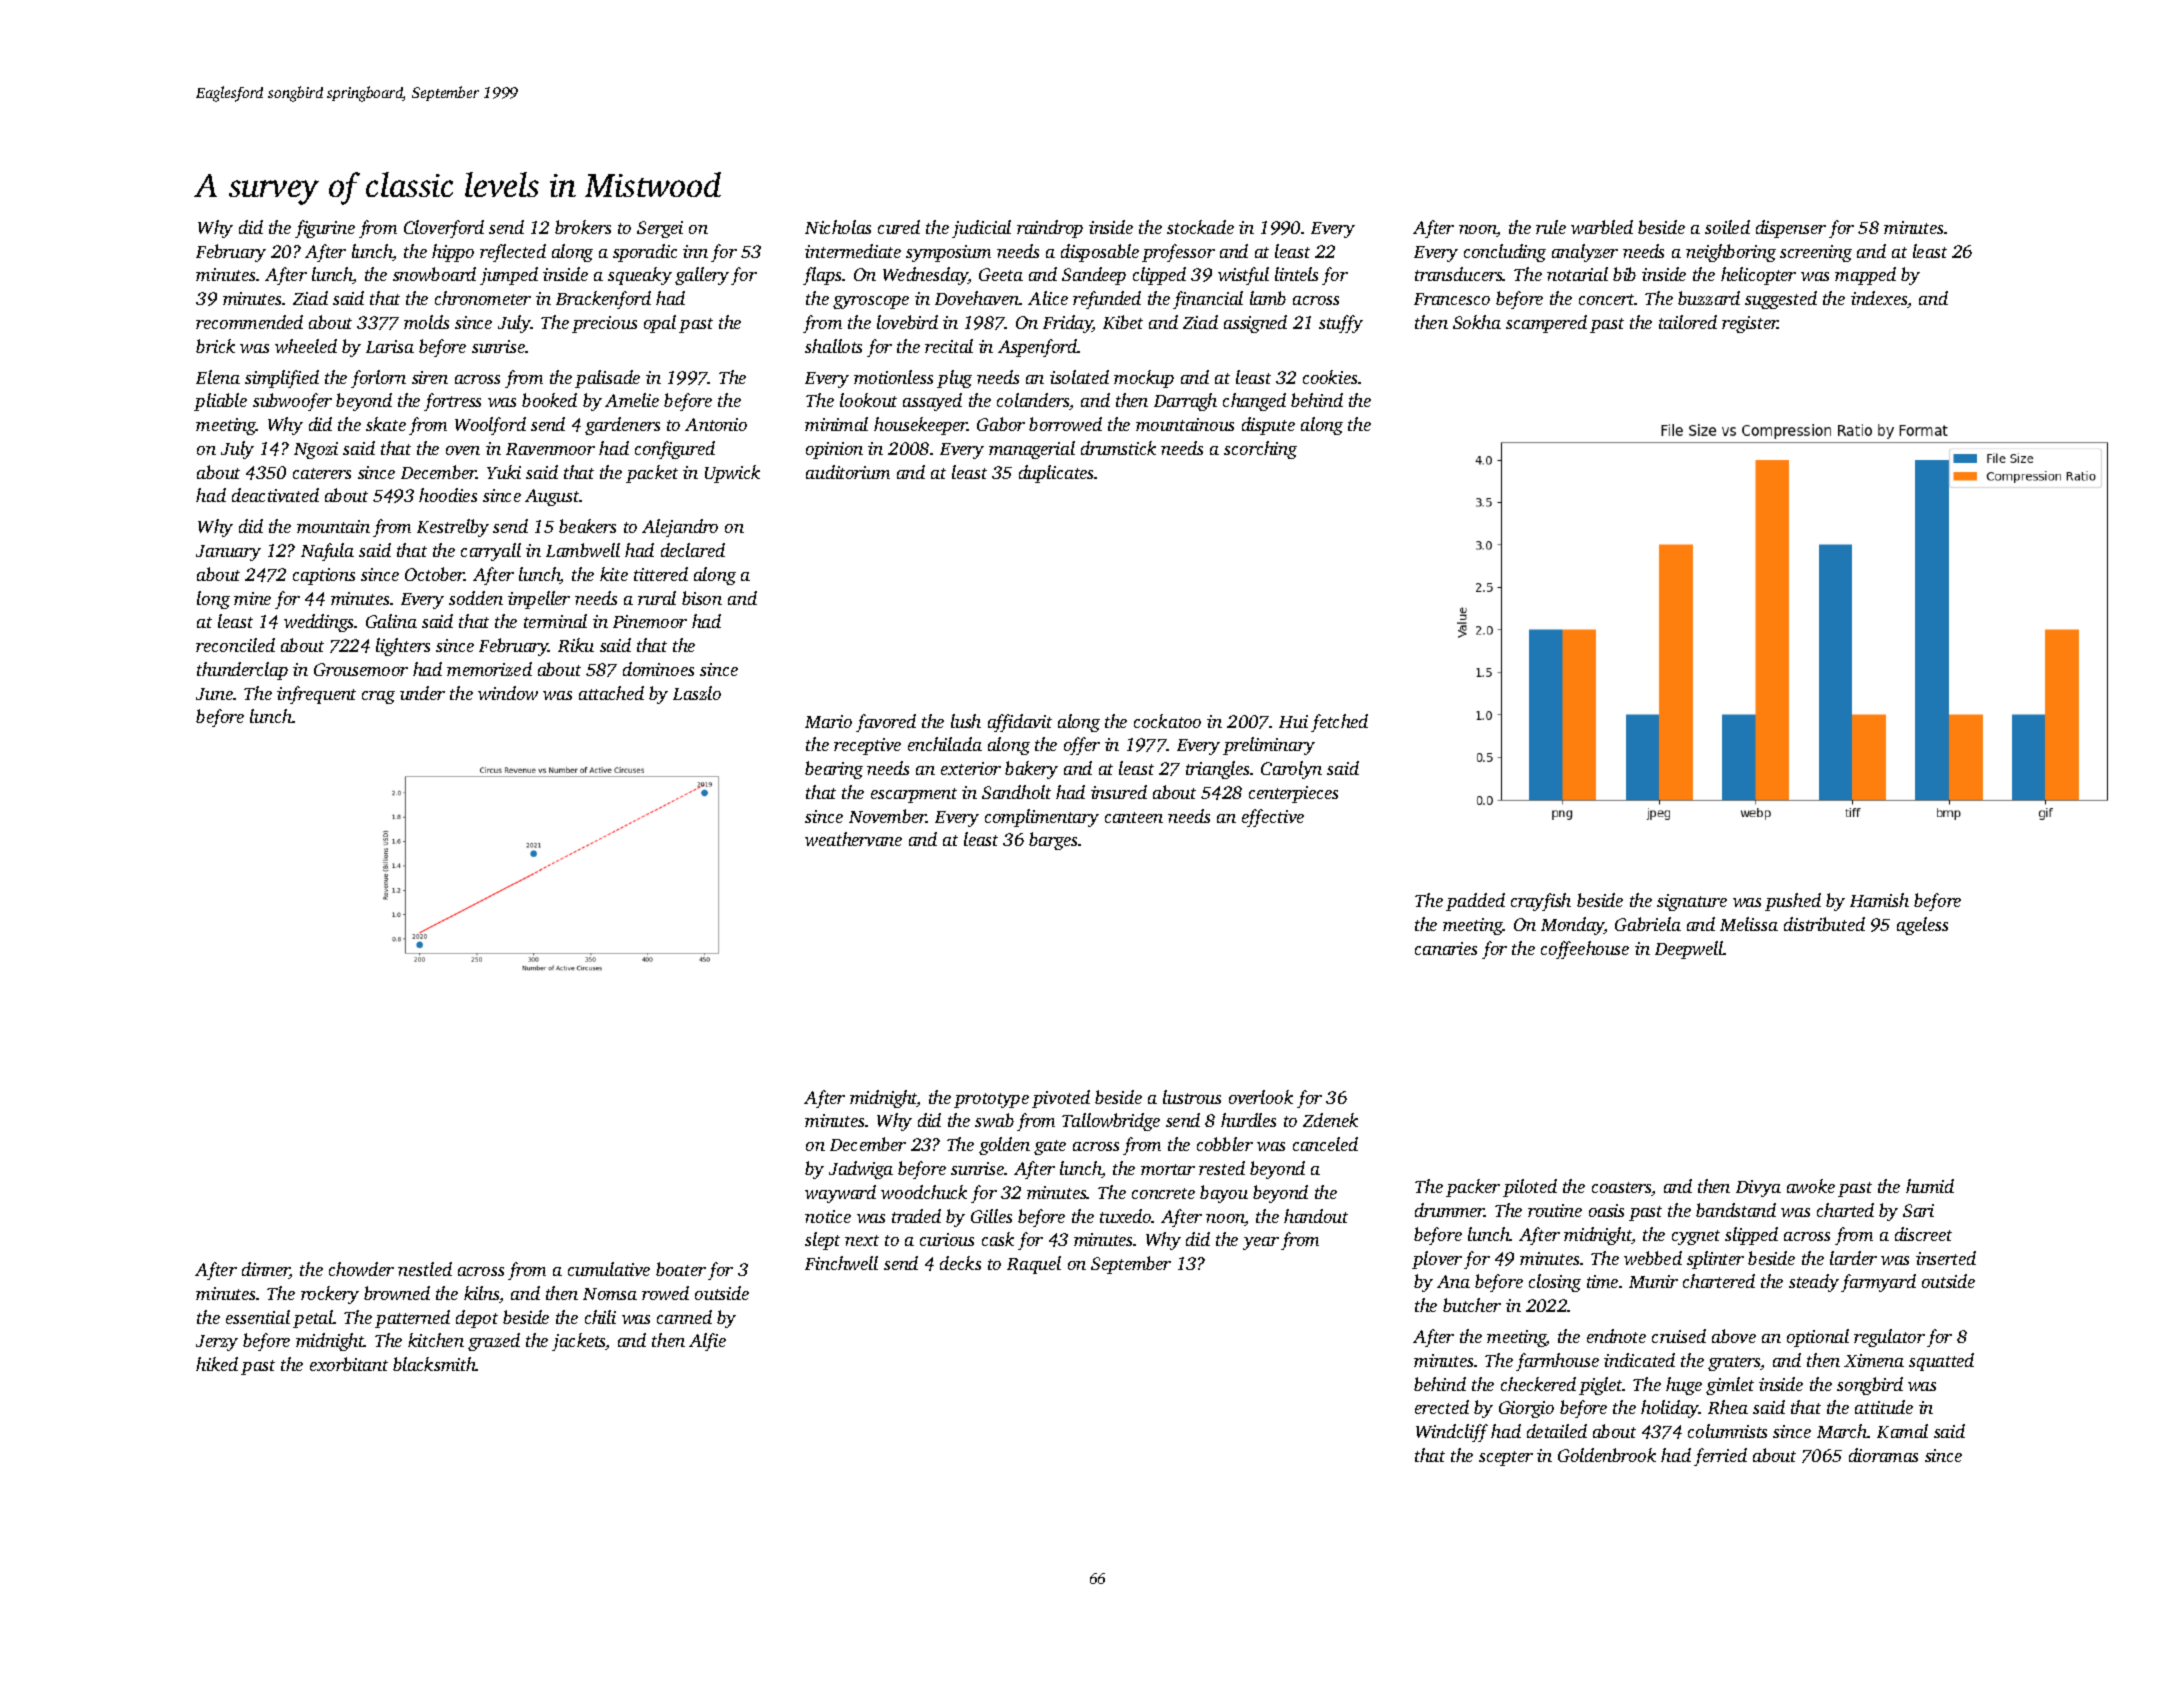 The height and width of the image is (1683, 2178). I want to click on register, so click(1750, 324).
